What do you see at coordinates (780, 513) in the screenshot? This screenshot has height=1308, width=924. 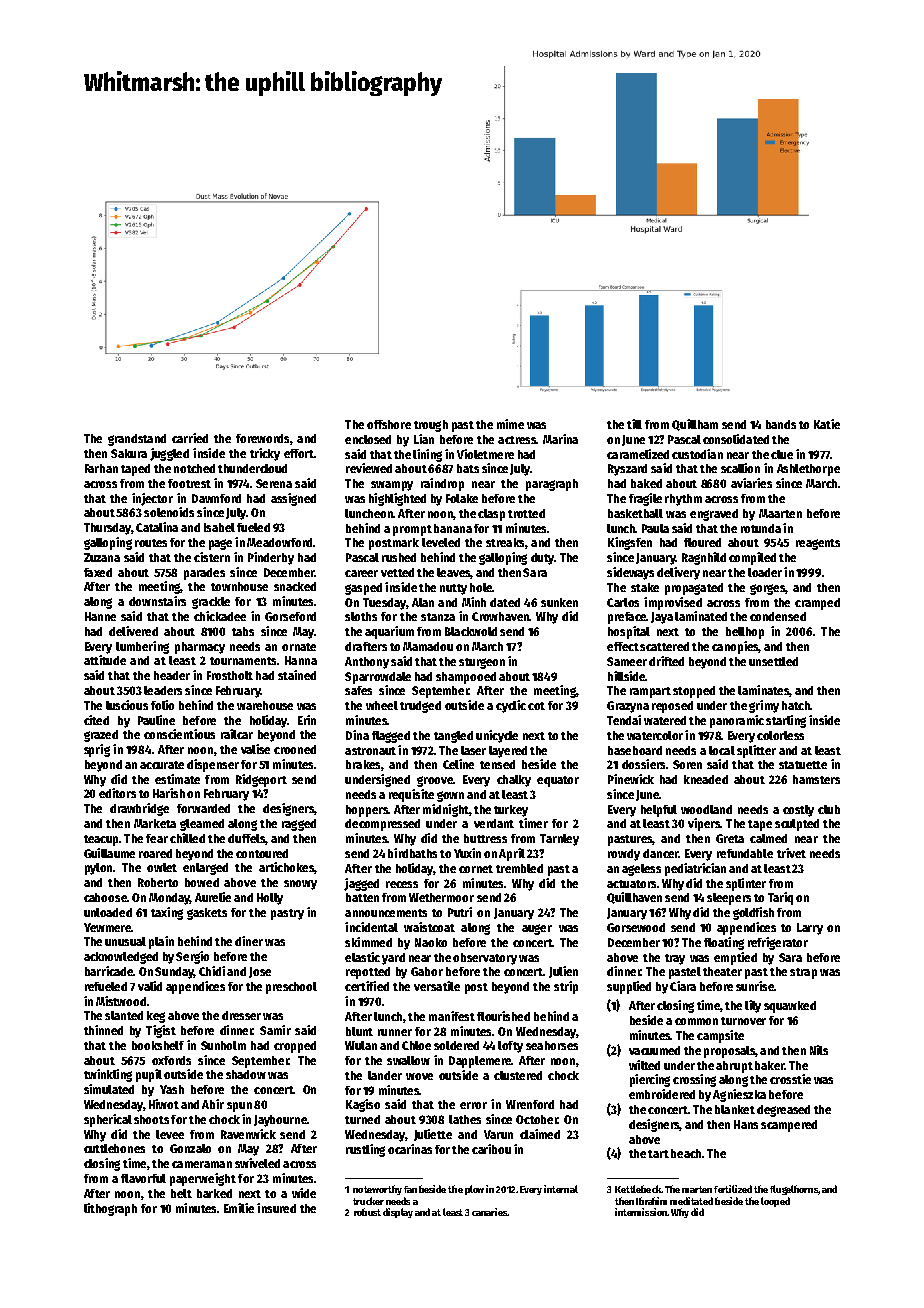 I see `Maarten` at bounding box center [780, 513].
